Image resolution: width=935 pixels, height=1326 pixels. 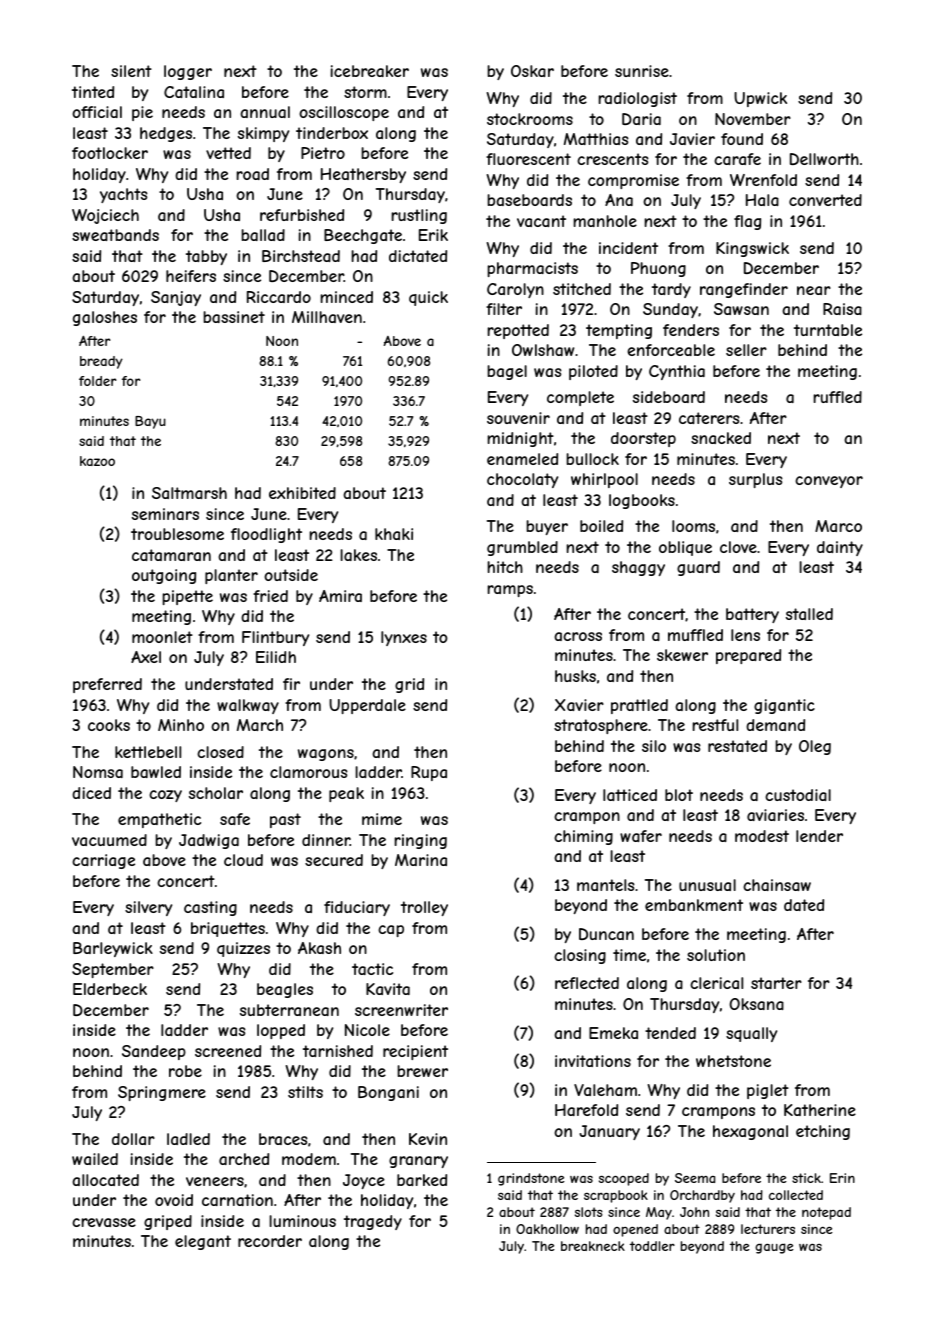 I want to click on sunrise, so click(x=642, y=71).
